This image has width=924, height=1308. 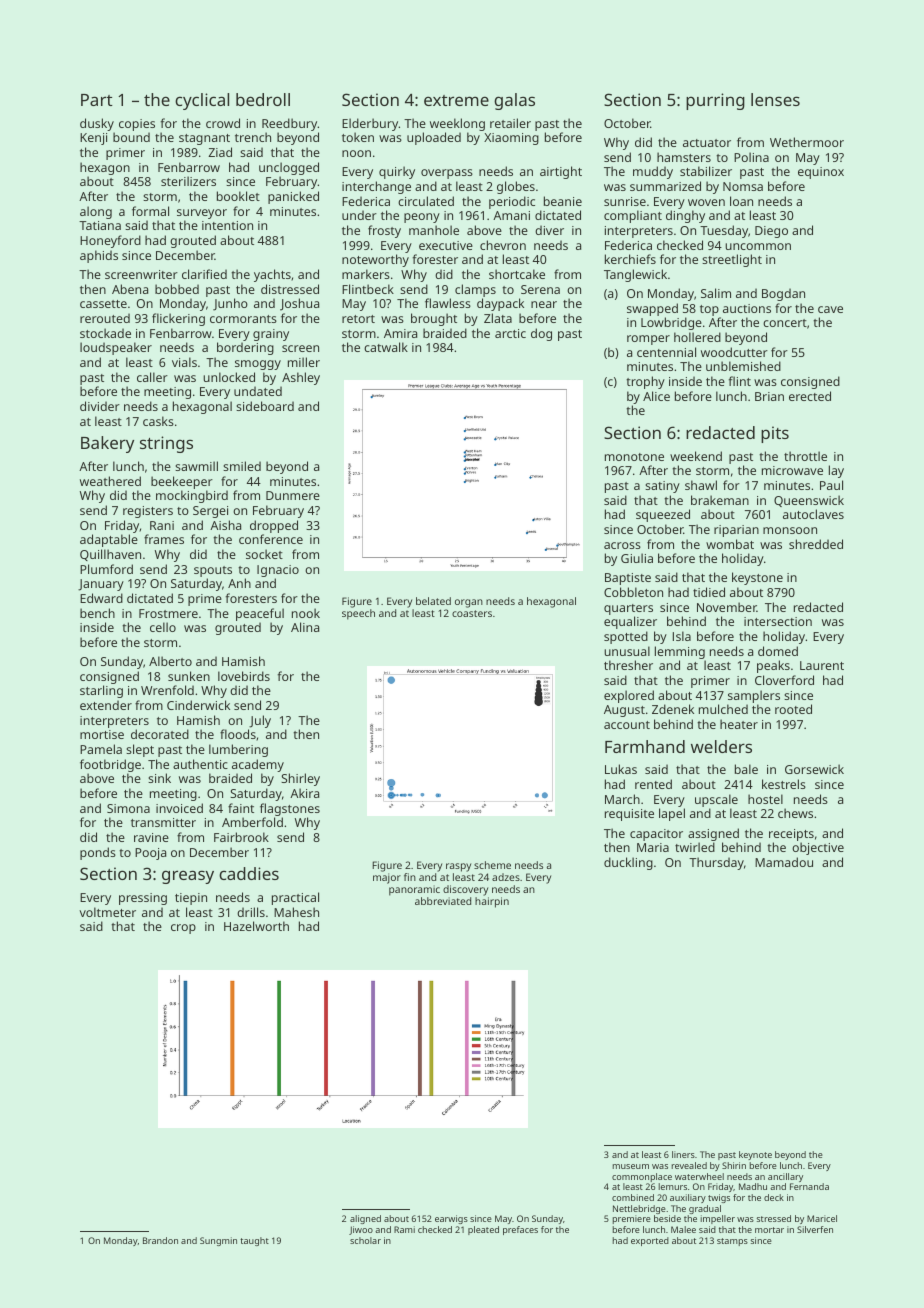 I want to click on duckling, so click(x=628, y=863).
